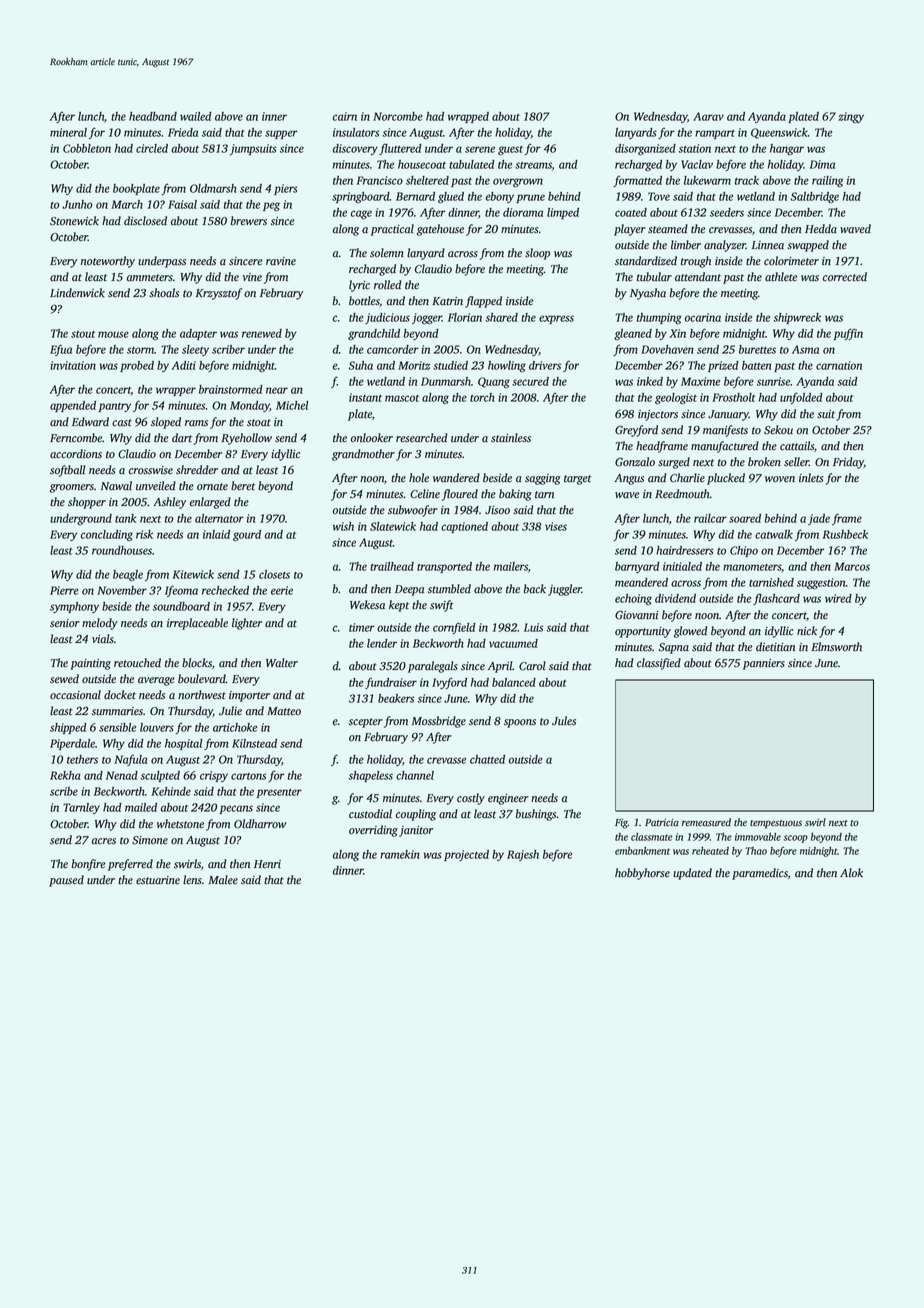 This image has width=924, height=1308. Describe the element at coordinates (345, 116) in the image. I see `cairn` at that location.
